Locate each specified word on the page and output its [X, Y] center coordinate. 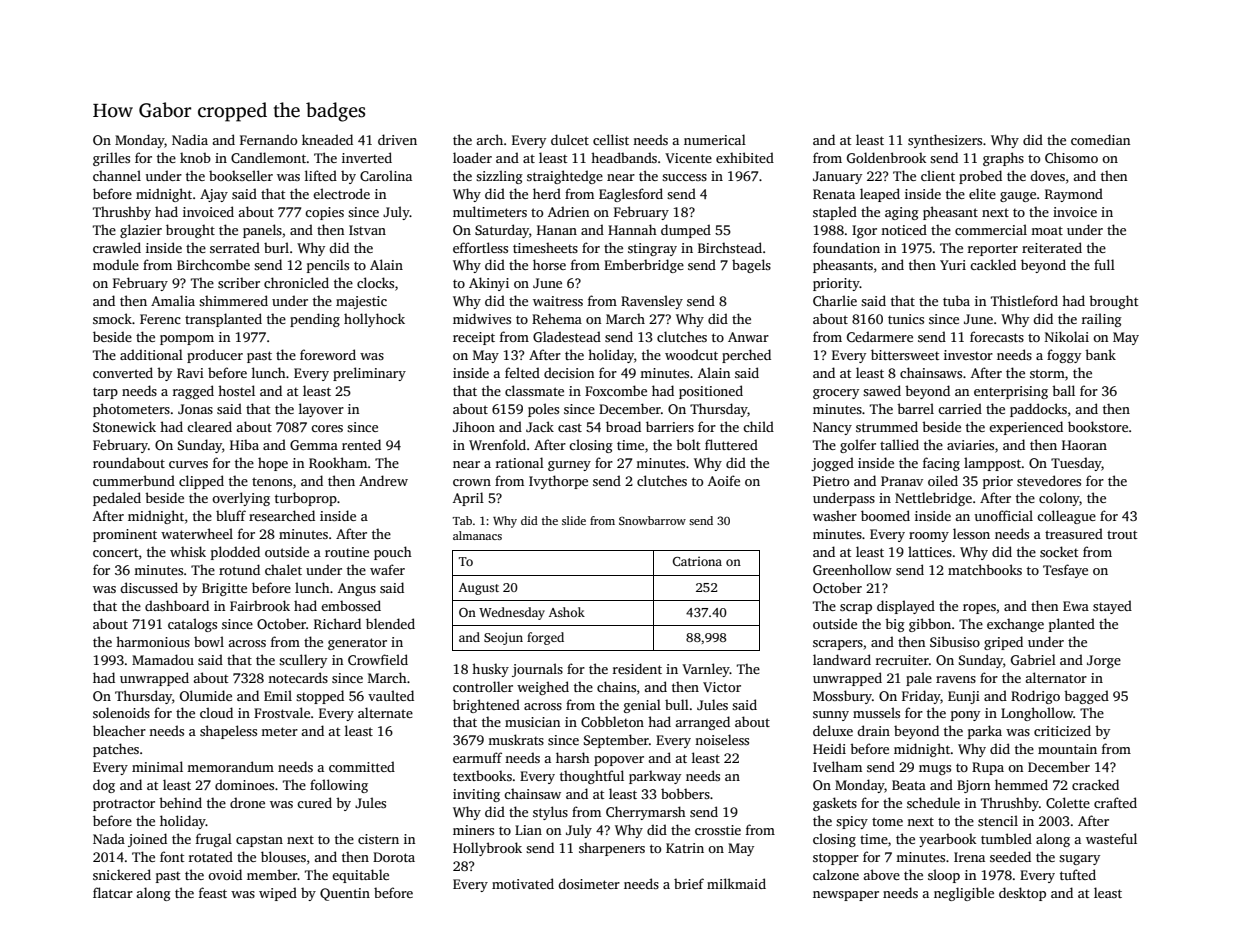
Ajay [214, 195]
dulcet [570, 139]
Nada [109, 838]
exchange [1015, 625]
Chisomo [1071, 157]
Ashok [567, 612]
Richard [337, 623]
